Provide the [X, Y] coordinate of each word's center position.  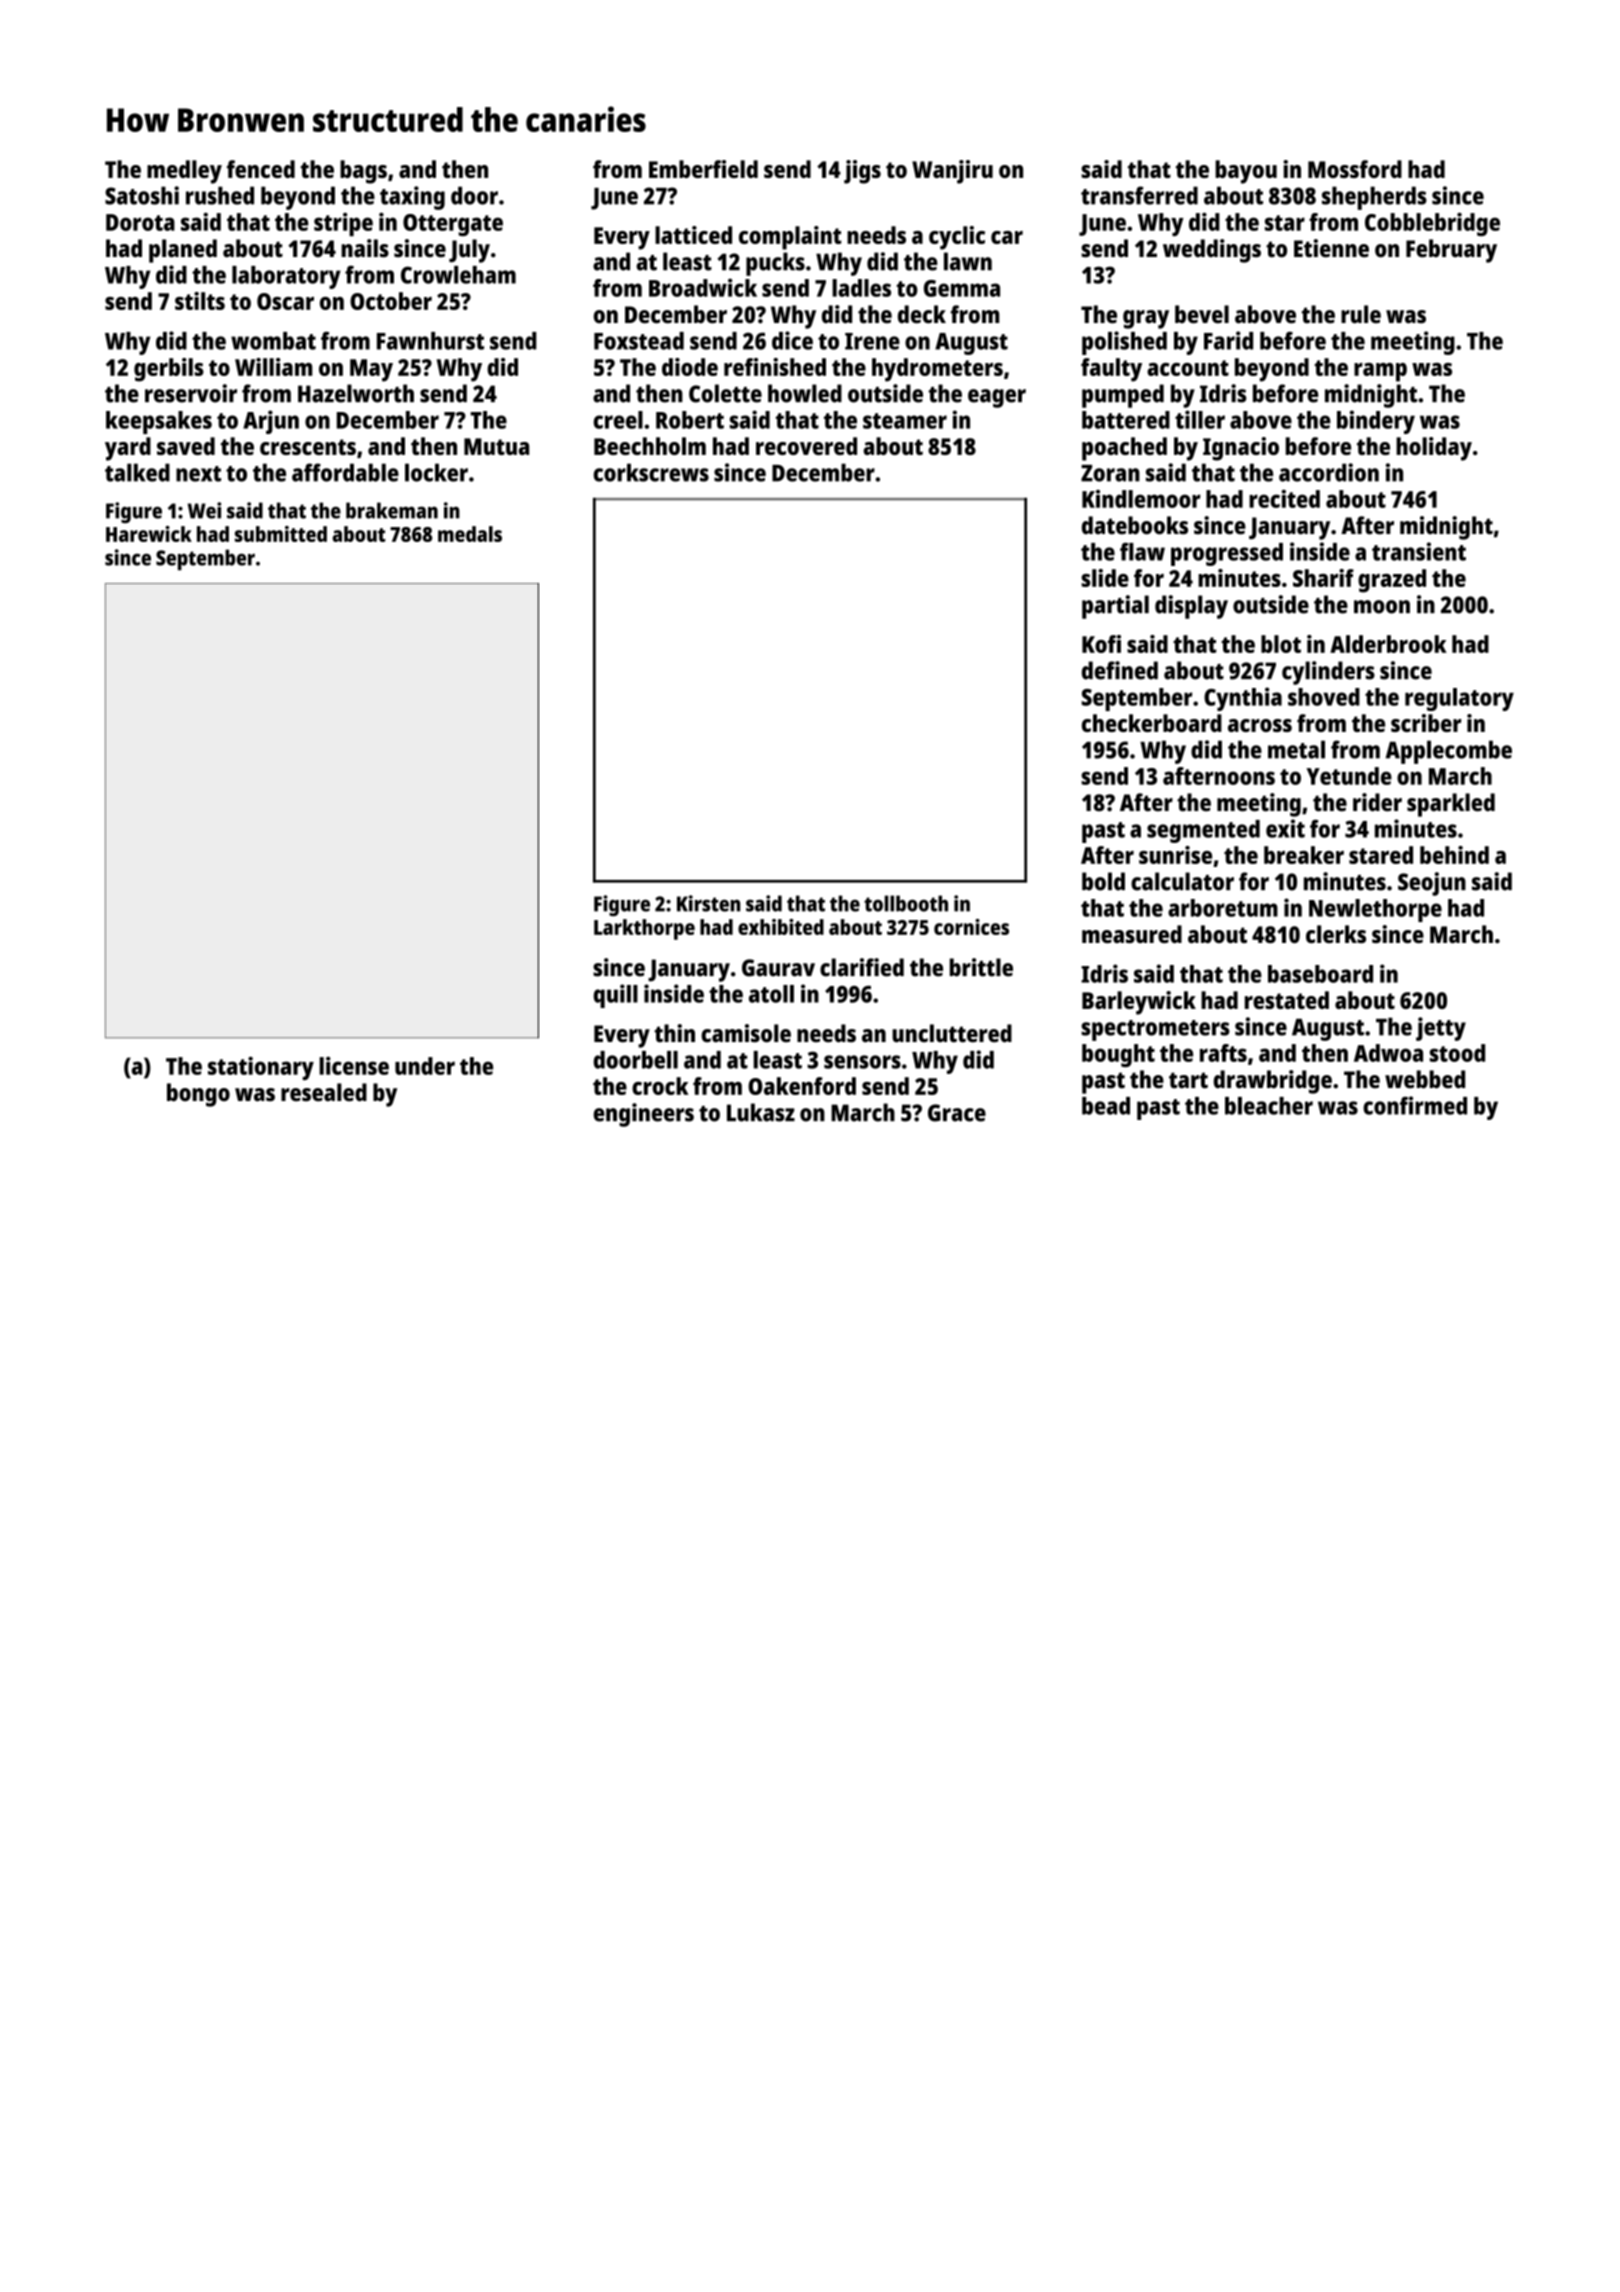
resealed [324, 1092]
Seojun [1432, 884]
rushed [220, 195]
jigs [862, 172]
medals [470, 534]
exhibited [781, 927]
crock [660, 1086]
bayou [1246, 172]
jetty [1441, 1029]
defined [1120, 670]
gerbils [169, 370]
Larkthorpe [644, 929]
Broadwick [703, 287]
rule [1361, 314]
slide [1105, 578]
